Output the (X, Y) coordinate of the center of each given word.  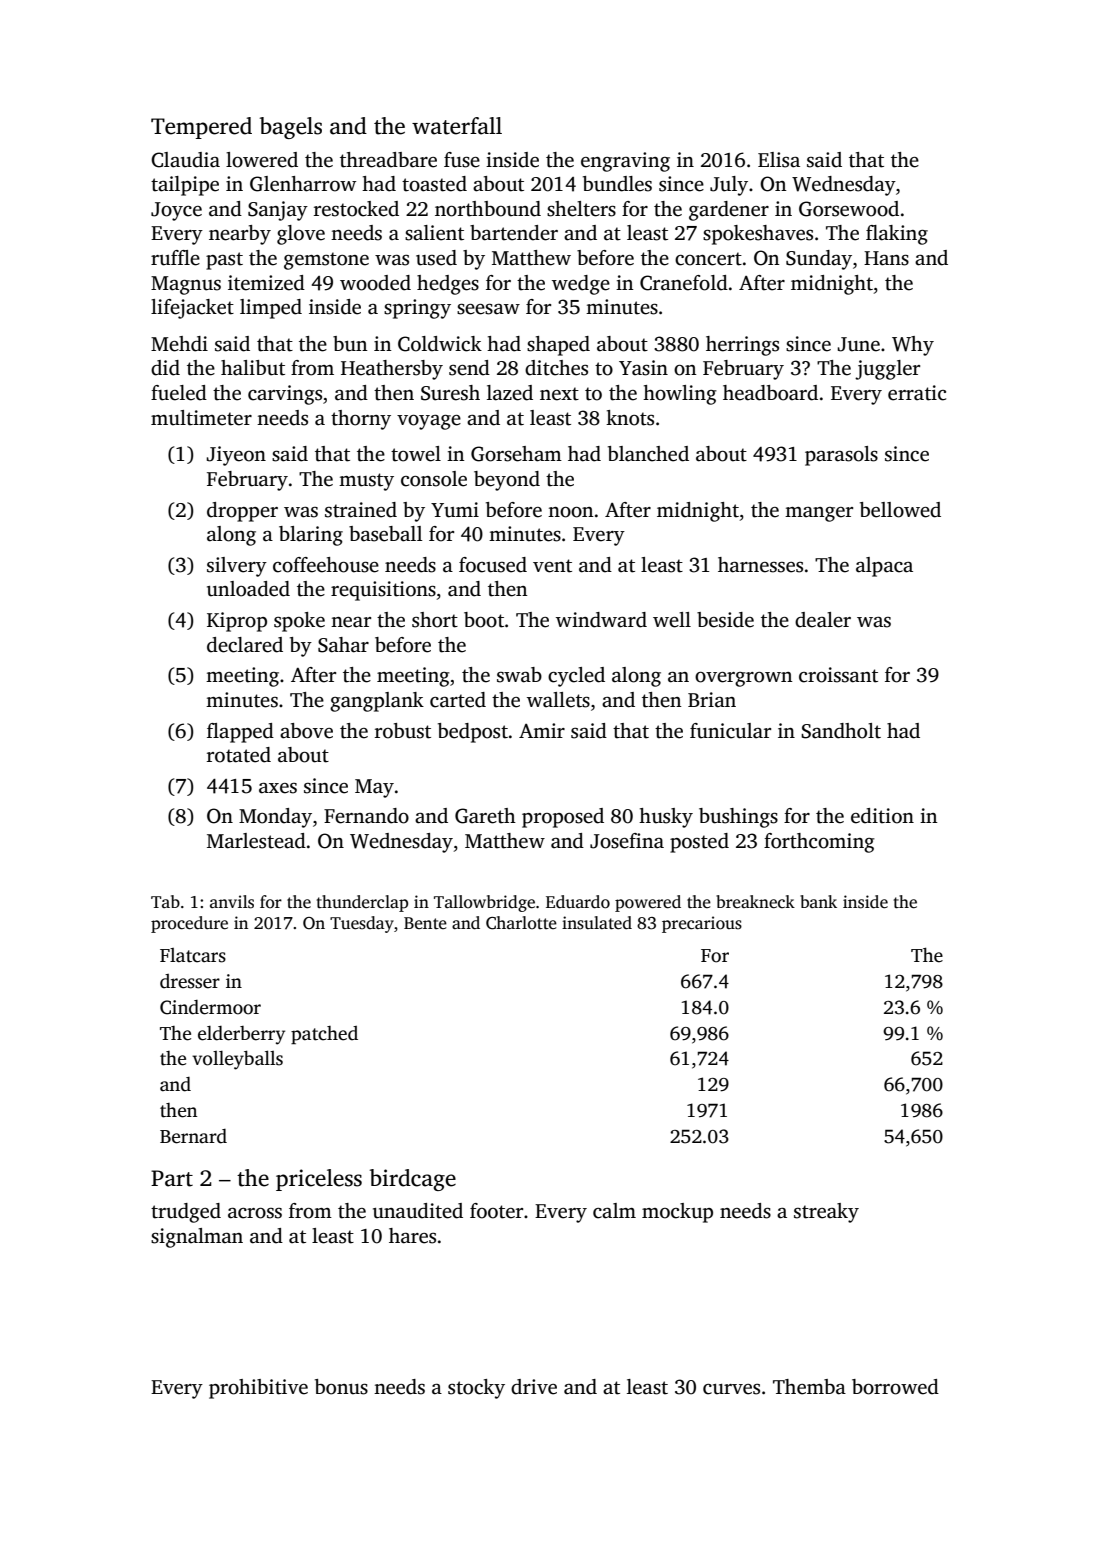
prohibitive (258, 1389)
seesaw (488, 309)
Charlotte (521, 923)
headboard (770, 393)
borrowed (895, 1387)
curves (731, 1389)
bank (818, 901)
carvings (285, 395)
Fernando (366, 816)
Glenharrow (303, 184)
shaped (558, 346)
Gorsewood (849, 209)
